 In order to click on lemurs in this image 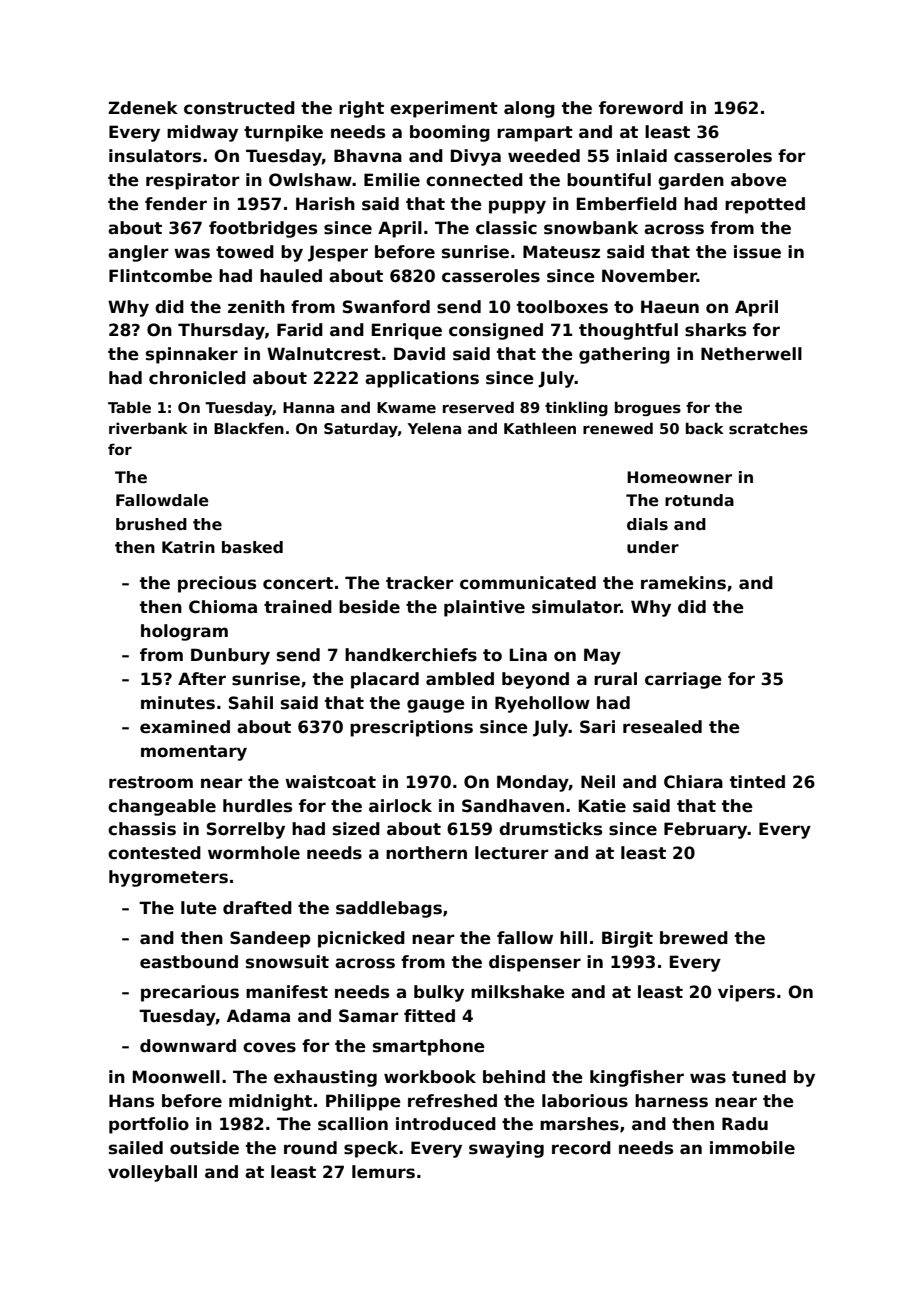, I will do `click(383, 1172)`.
